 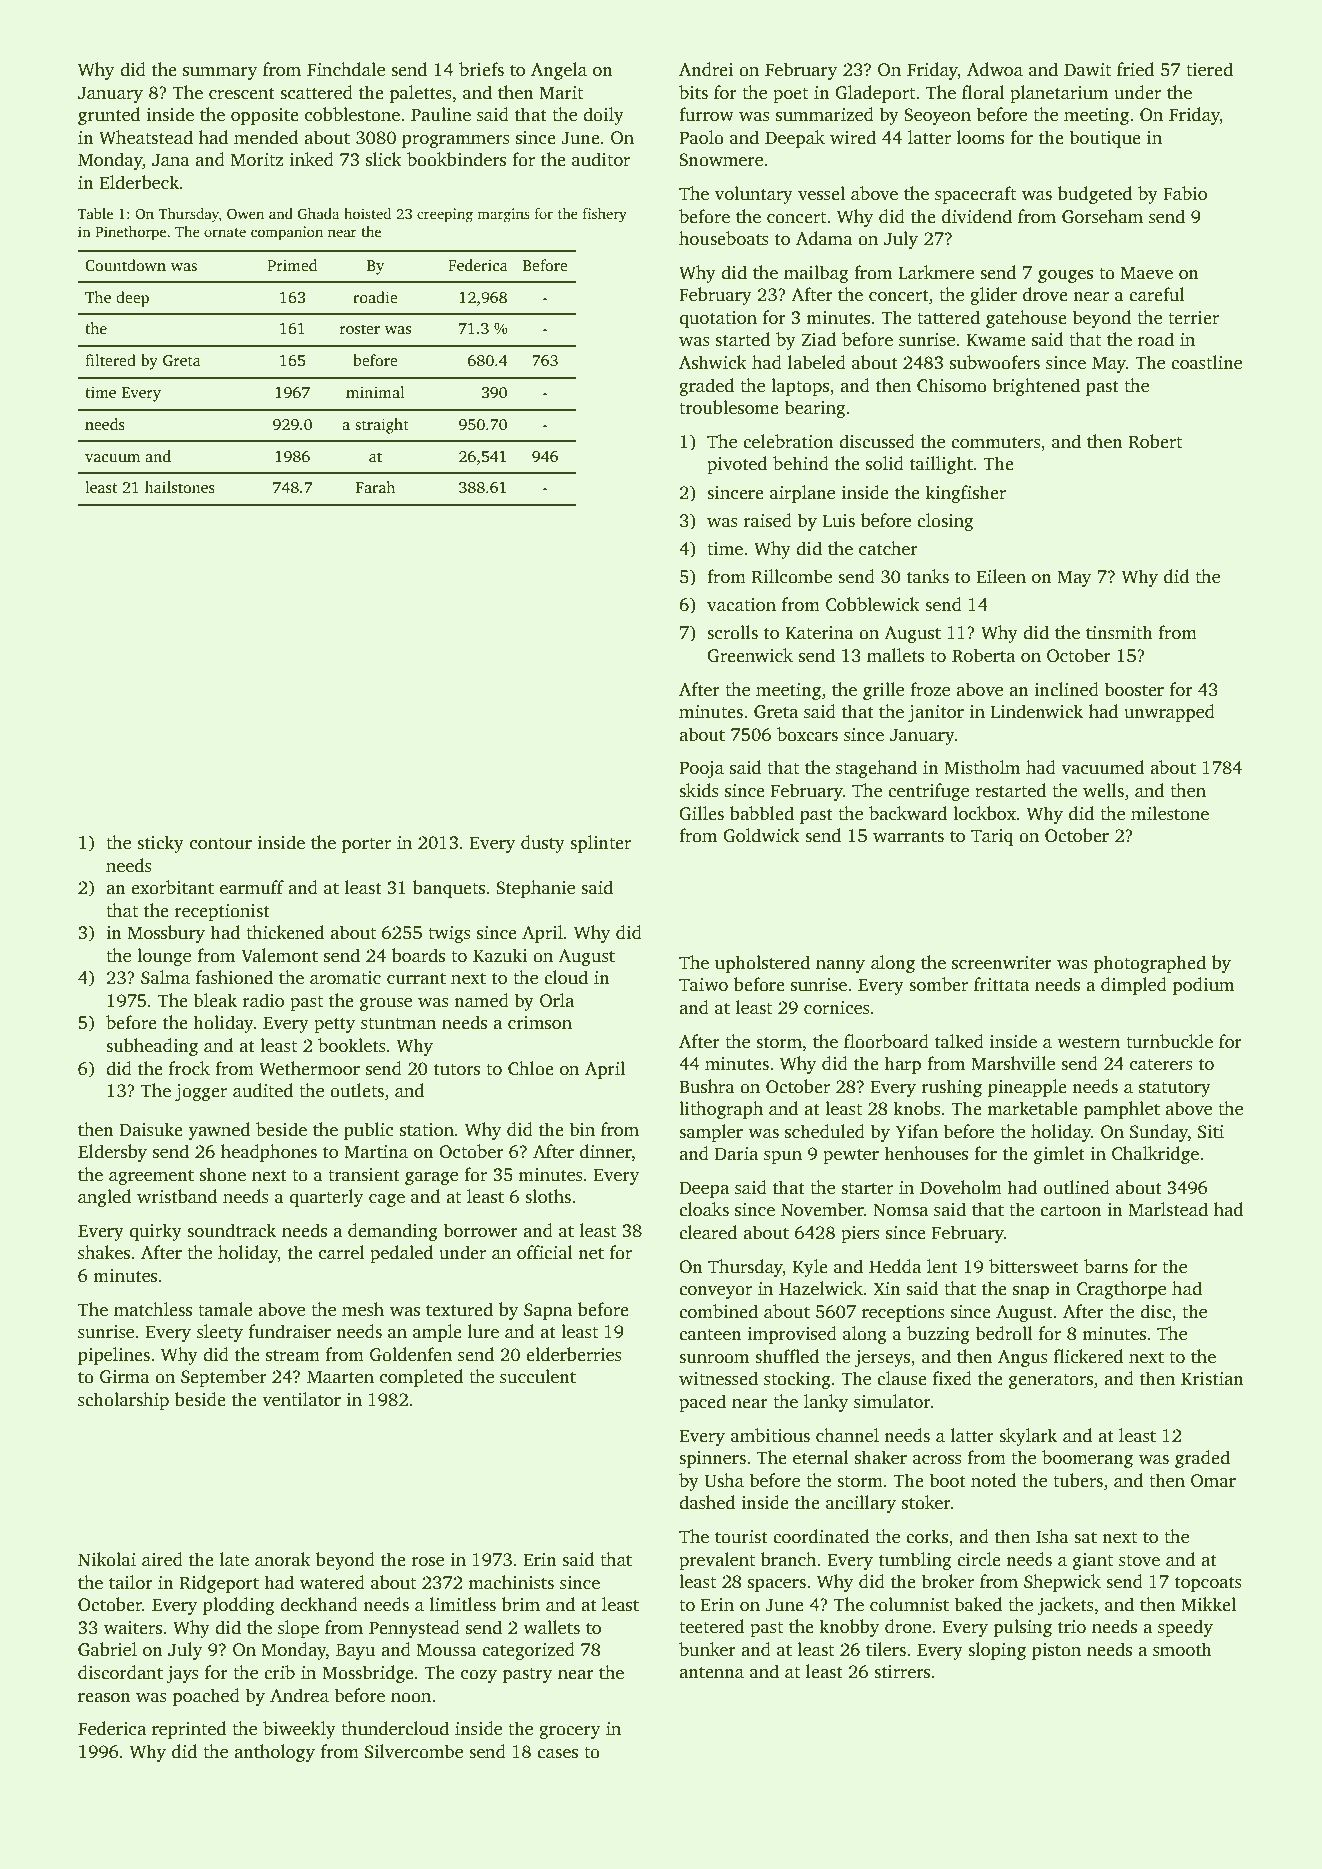 I want to click on spun, so click(x=783, y=1157).
